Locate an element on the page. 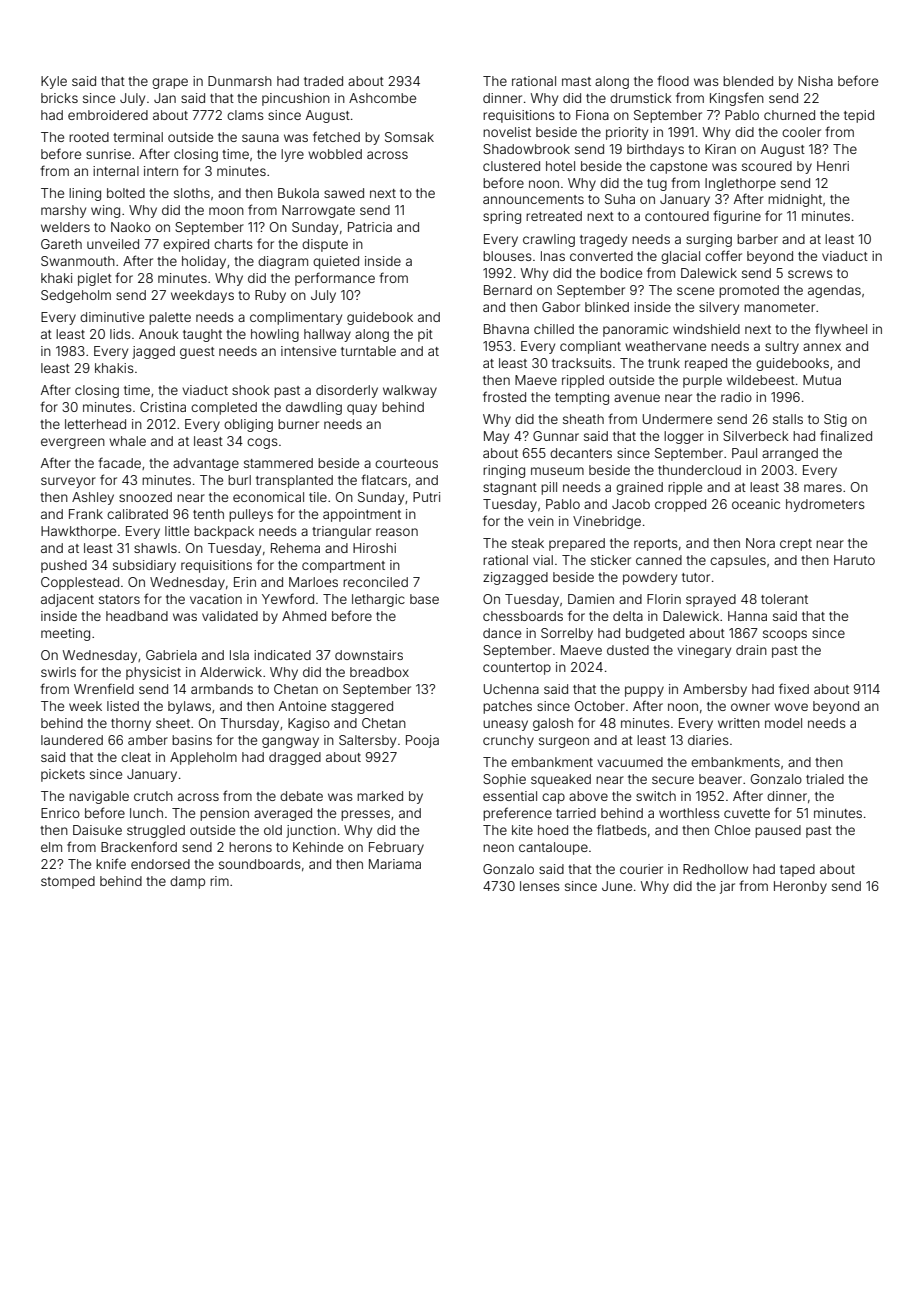  sloths is located at coordinates (192, 193).
